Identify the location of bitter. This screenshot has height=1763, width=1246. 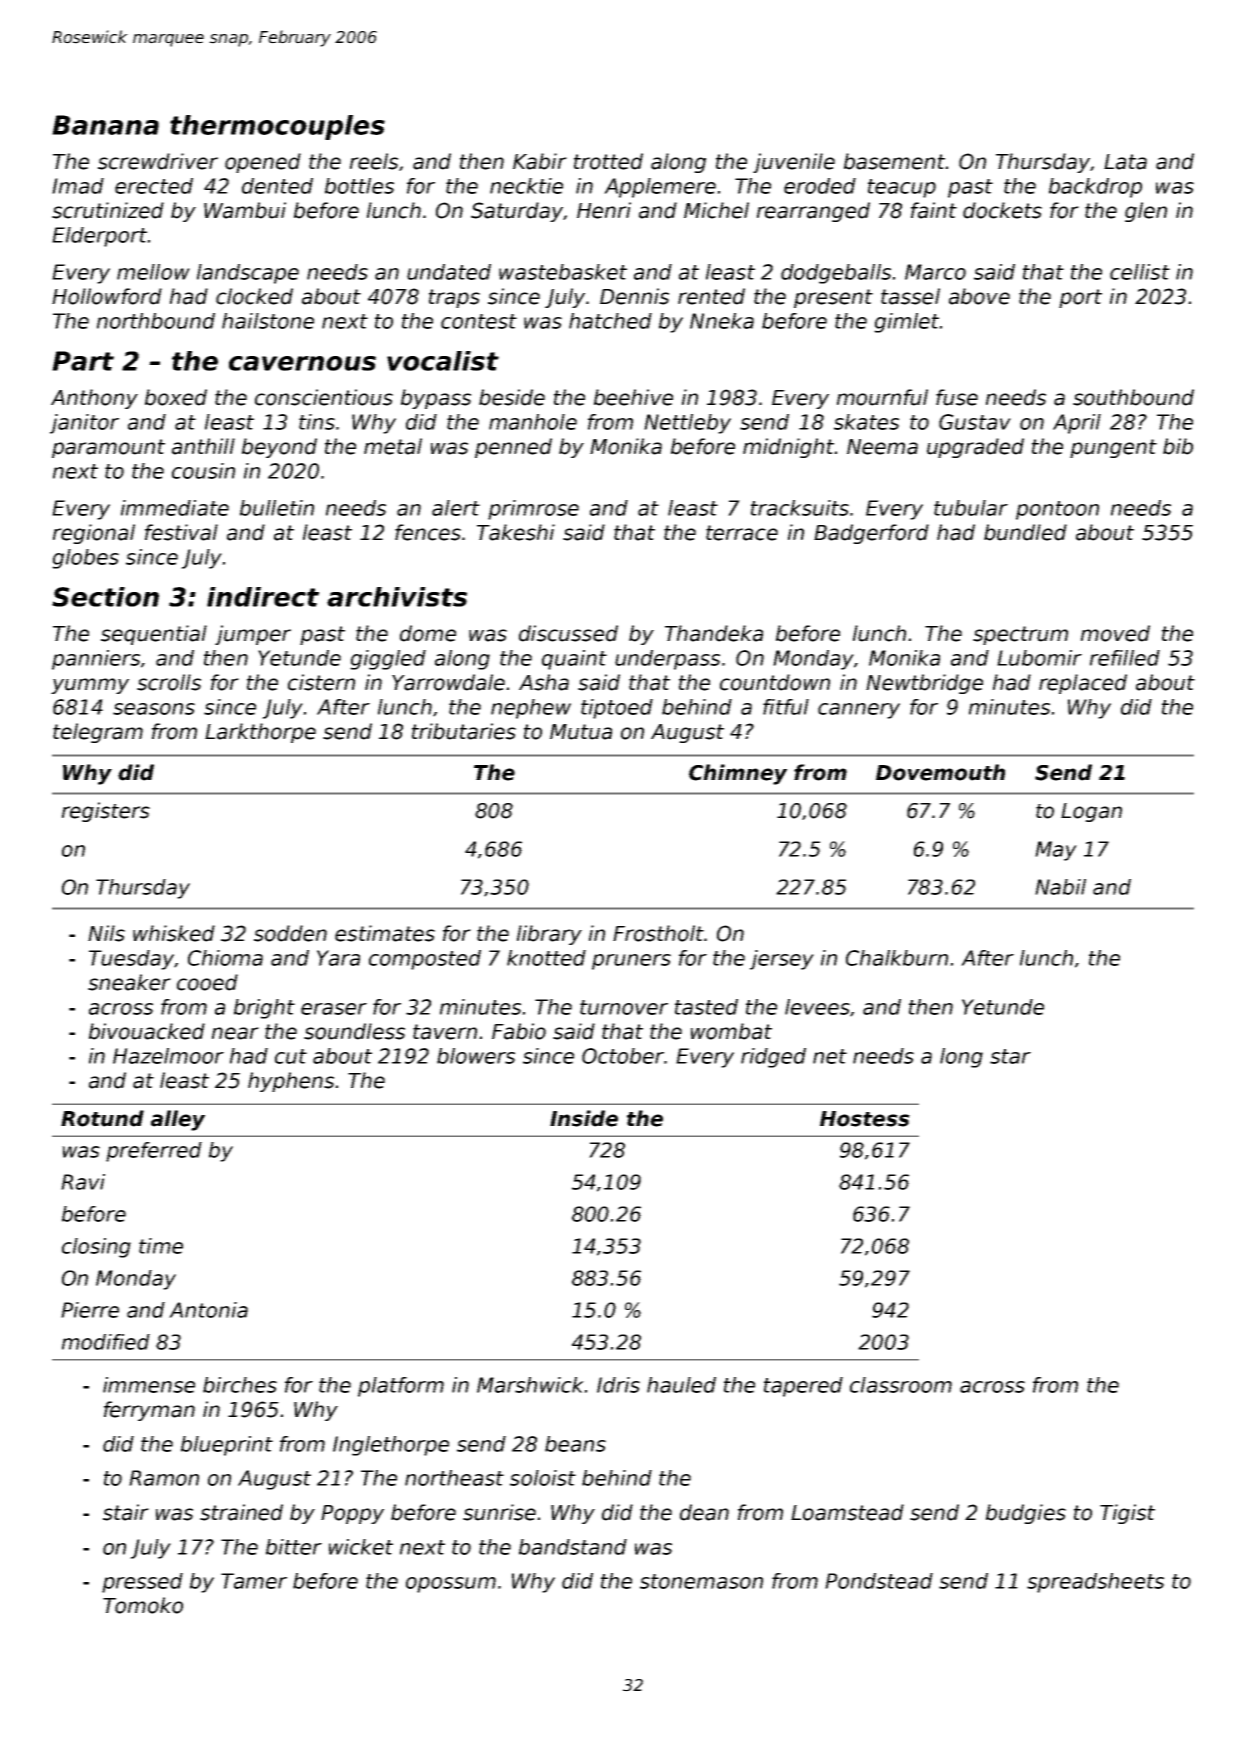
(294, 1547).
